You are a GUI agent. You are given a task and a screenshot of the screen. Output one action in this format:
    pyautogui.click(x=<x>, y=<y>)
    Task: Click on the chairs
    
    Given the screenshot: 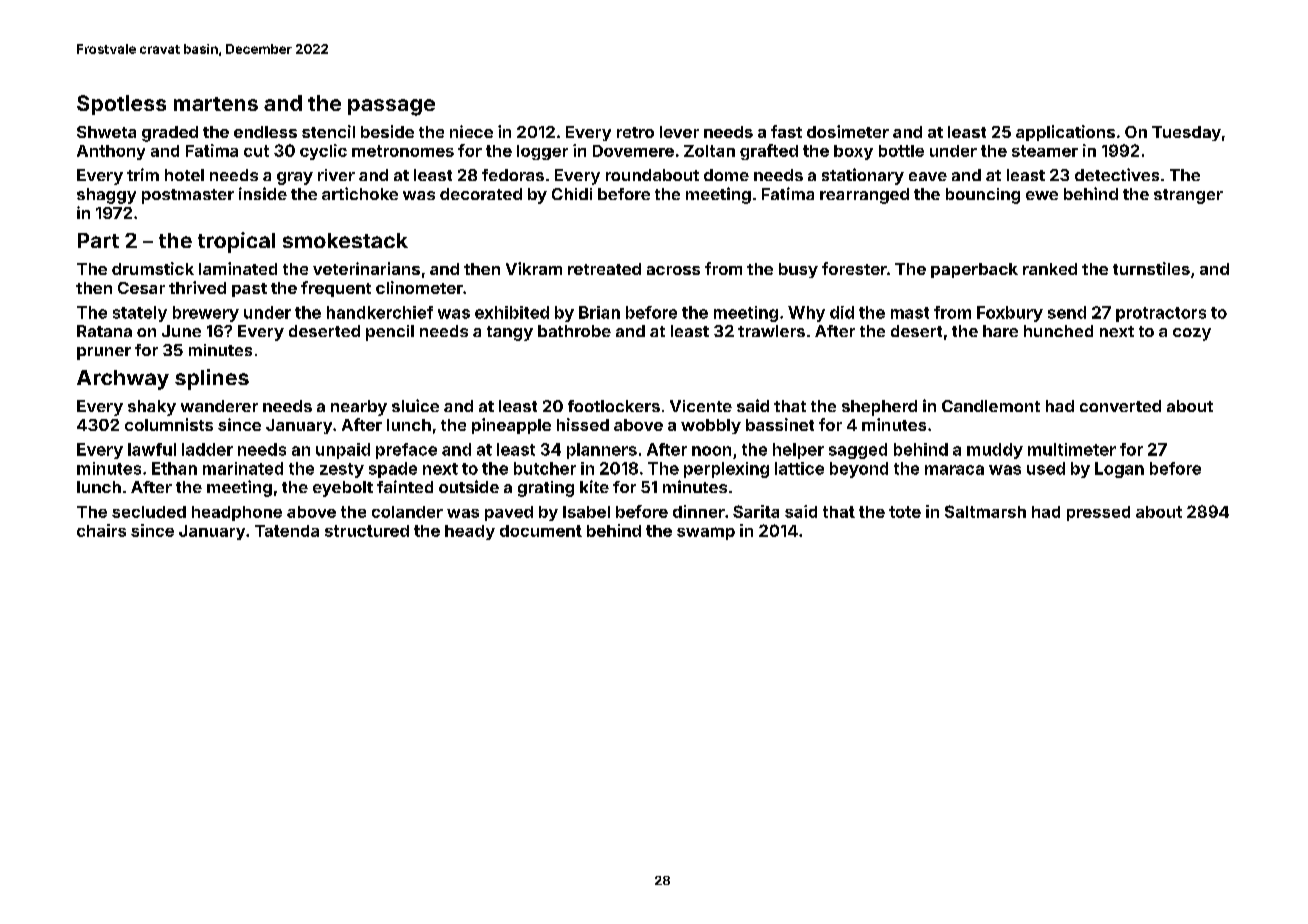 What is the action you would take?
    pyautogui.click(x=101, y=530)
